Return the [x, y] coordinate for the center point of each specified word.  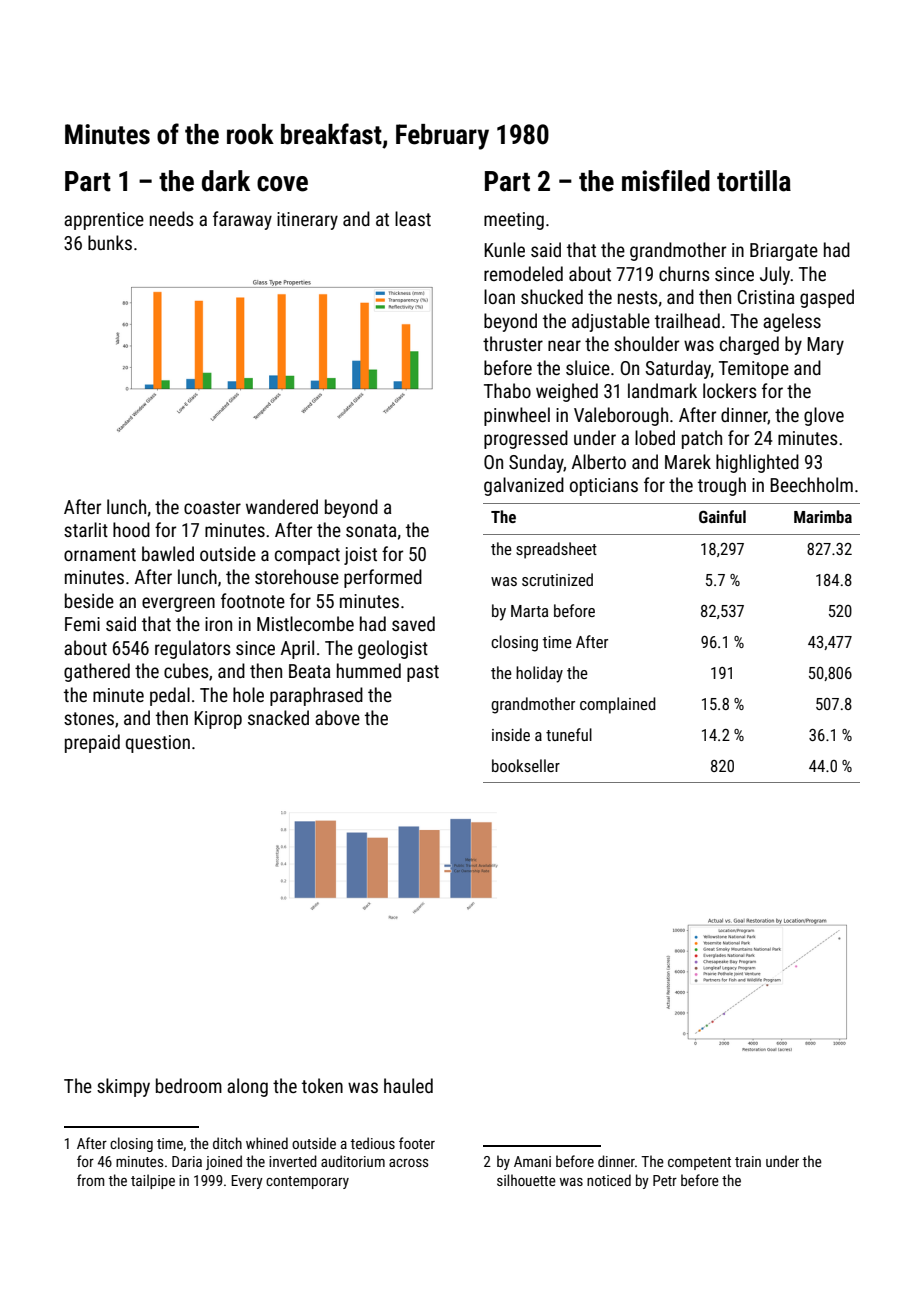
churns [684, 273]
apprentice [104, 221]
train [748, 1161]
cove [282, 184]
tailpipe [153, 1181]
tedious [372, 1143]
